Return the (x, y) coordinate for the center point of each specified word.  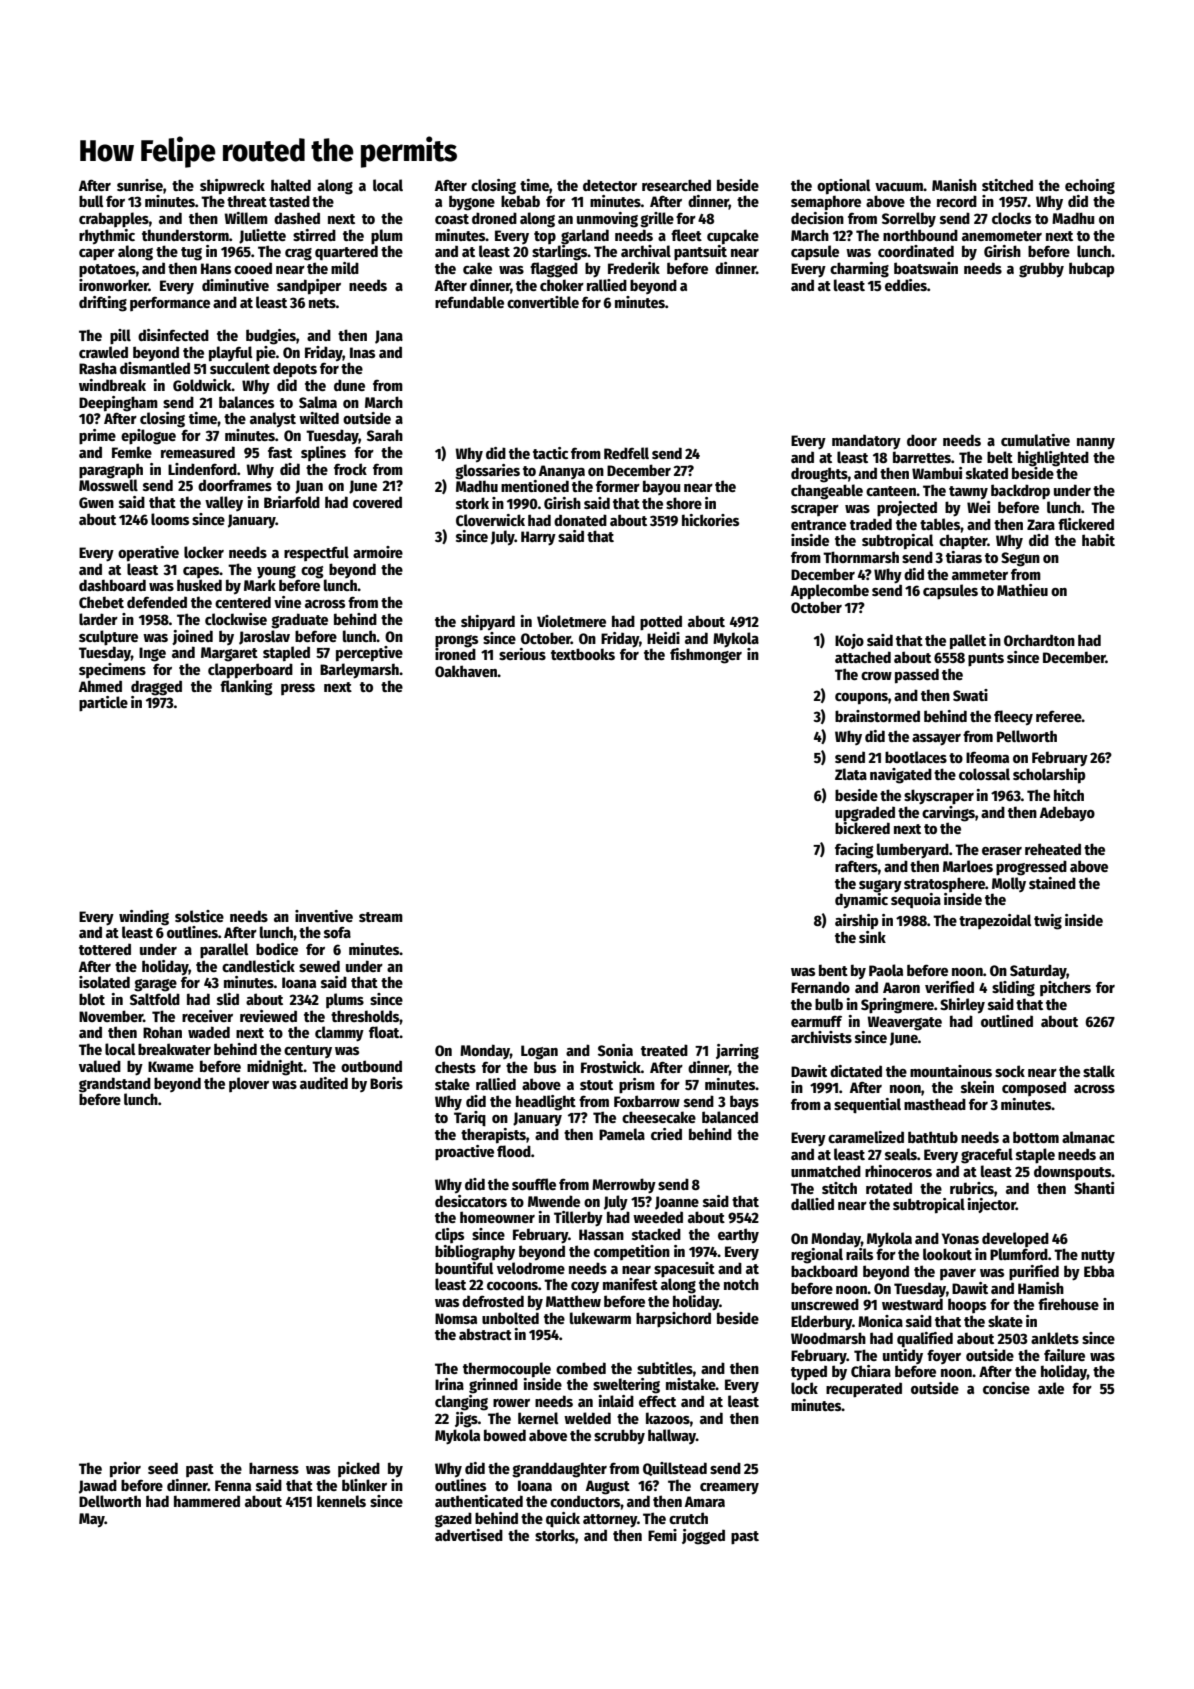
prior (125, 1470)
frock (350, 469)
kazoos (668, 1418)
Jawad (98, 1486)
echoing (1090, 187)
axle (1051, 1388)
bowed (505, 1435)
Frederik (634, 268)
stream (381, 917)
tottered (105, 949)
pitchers (1065, 988)
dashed (297, 218)
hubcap (1091, 270)
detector (610, 185)
